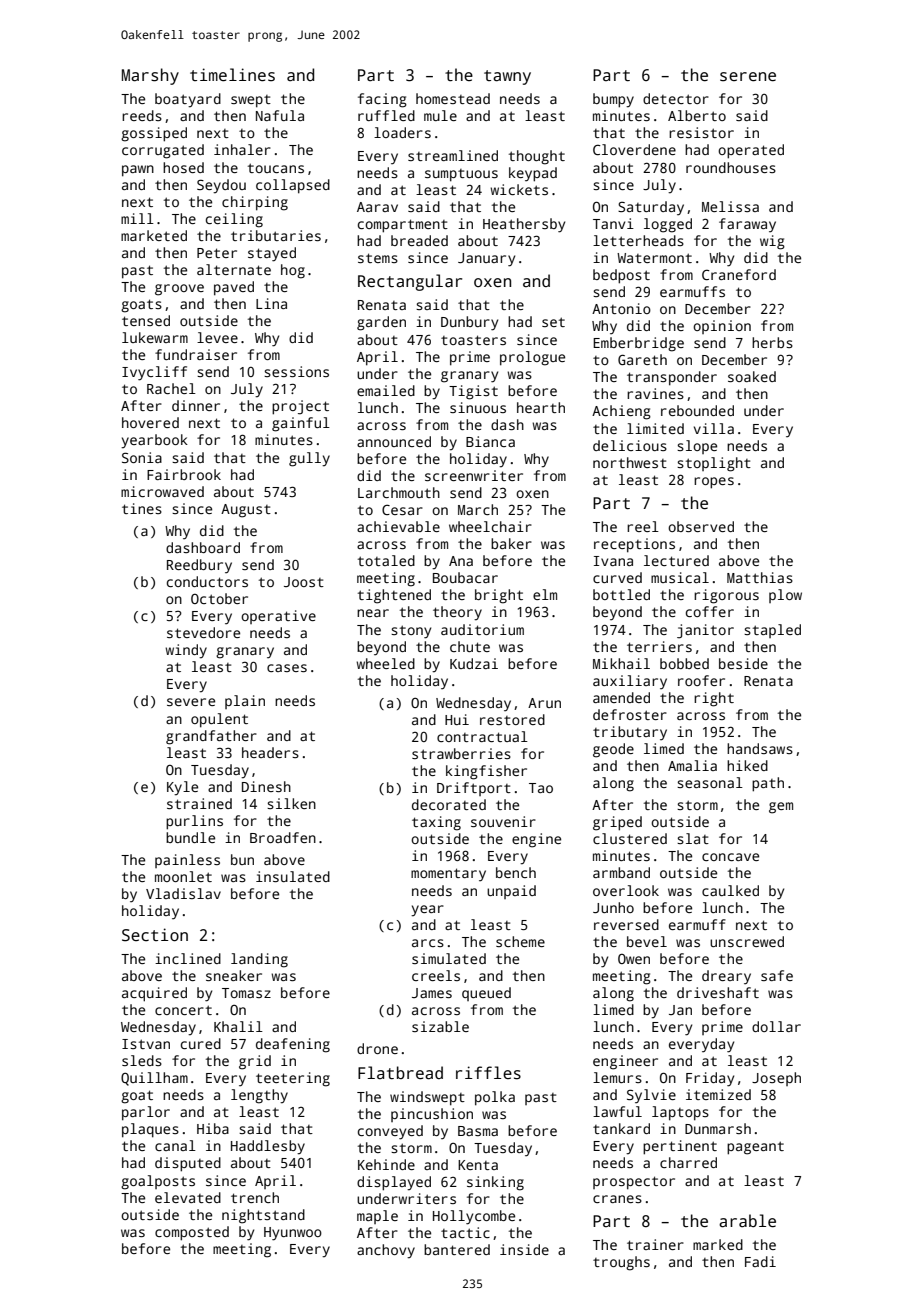  Describe the element at coordinates (524, 225) in the screenshot. I see `Heathersby` at that location.
